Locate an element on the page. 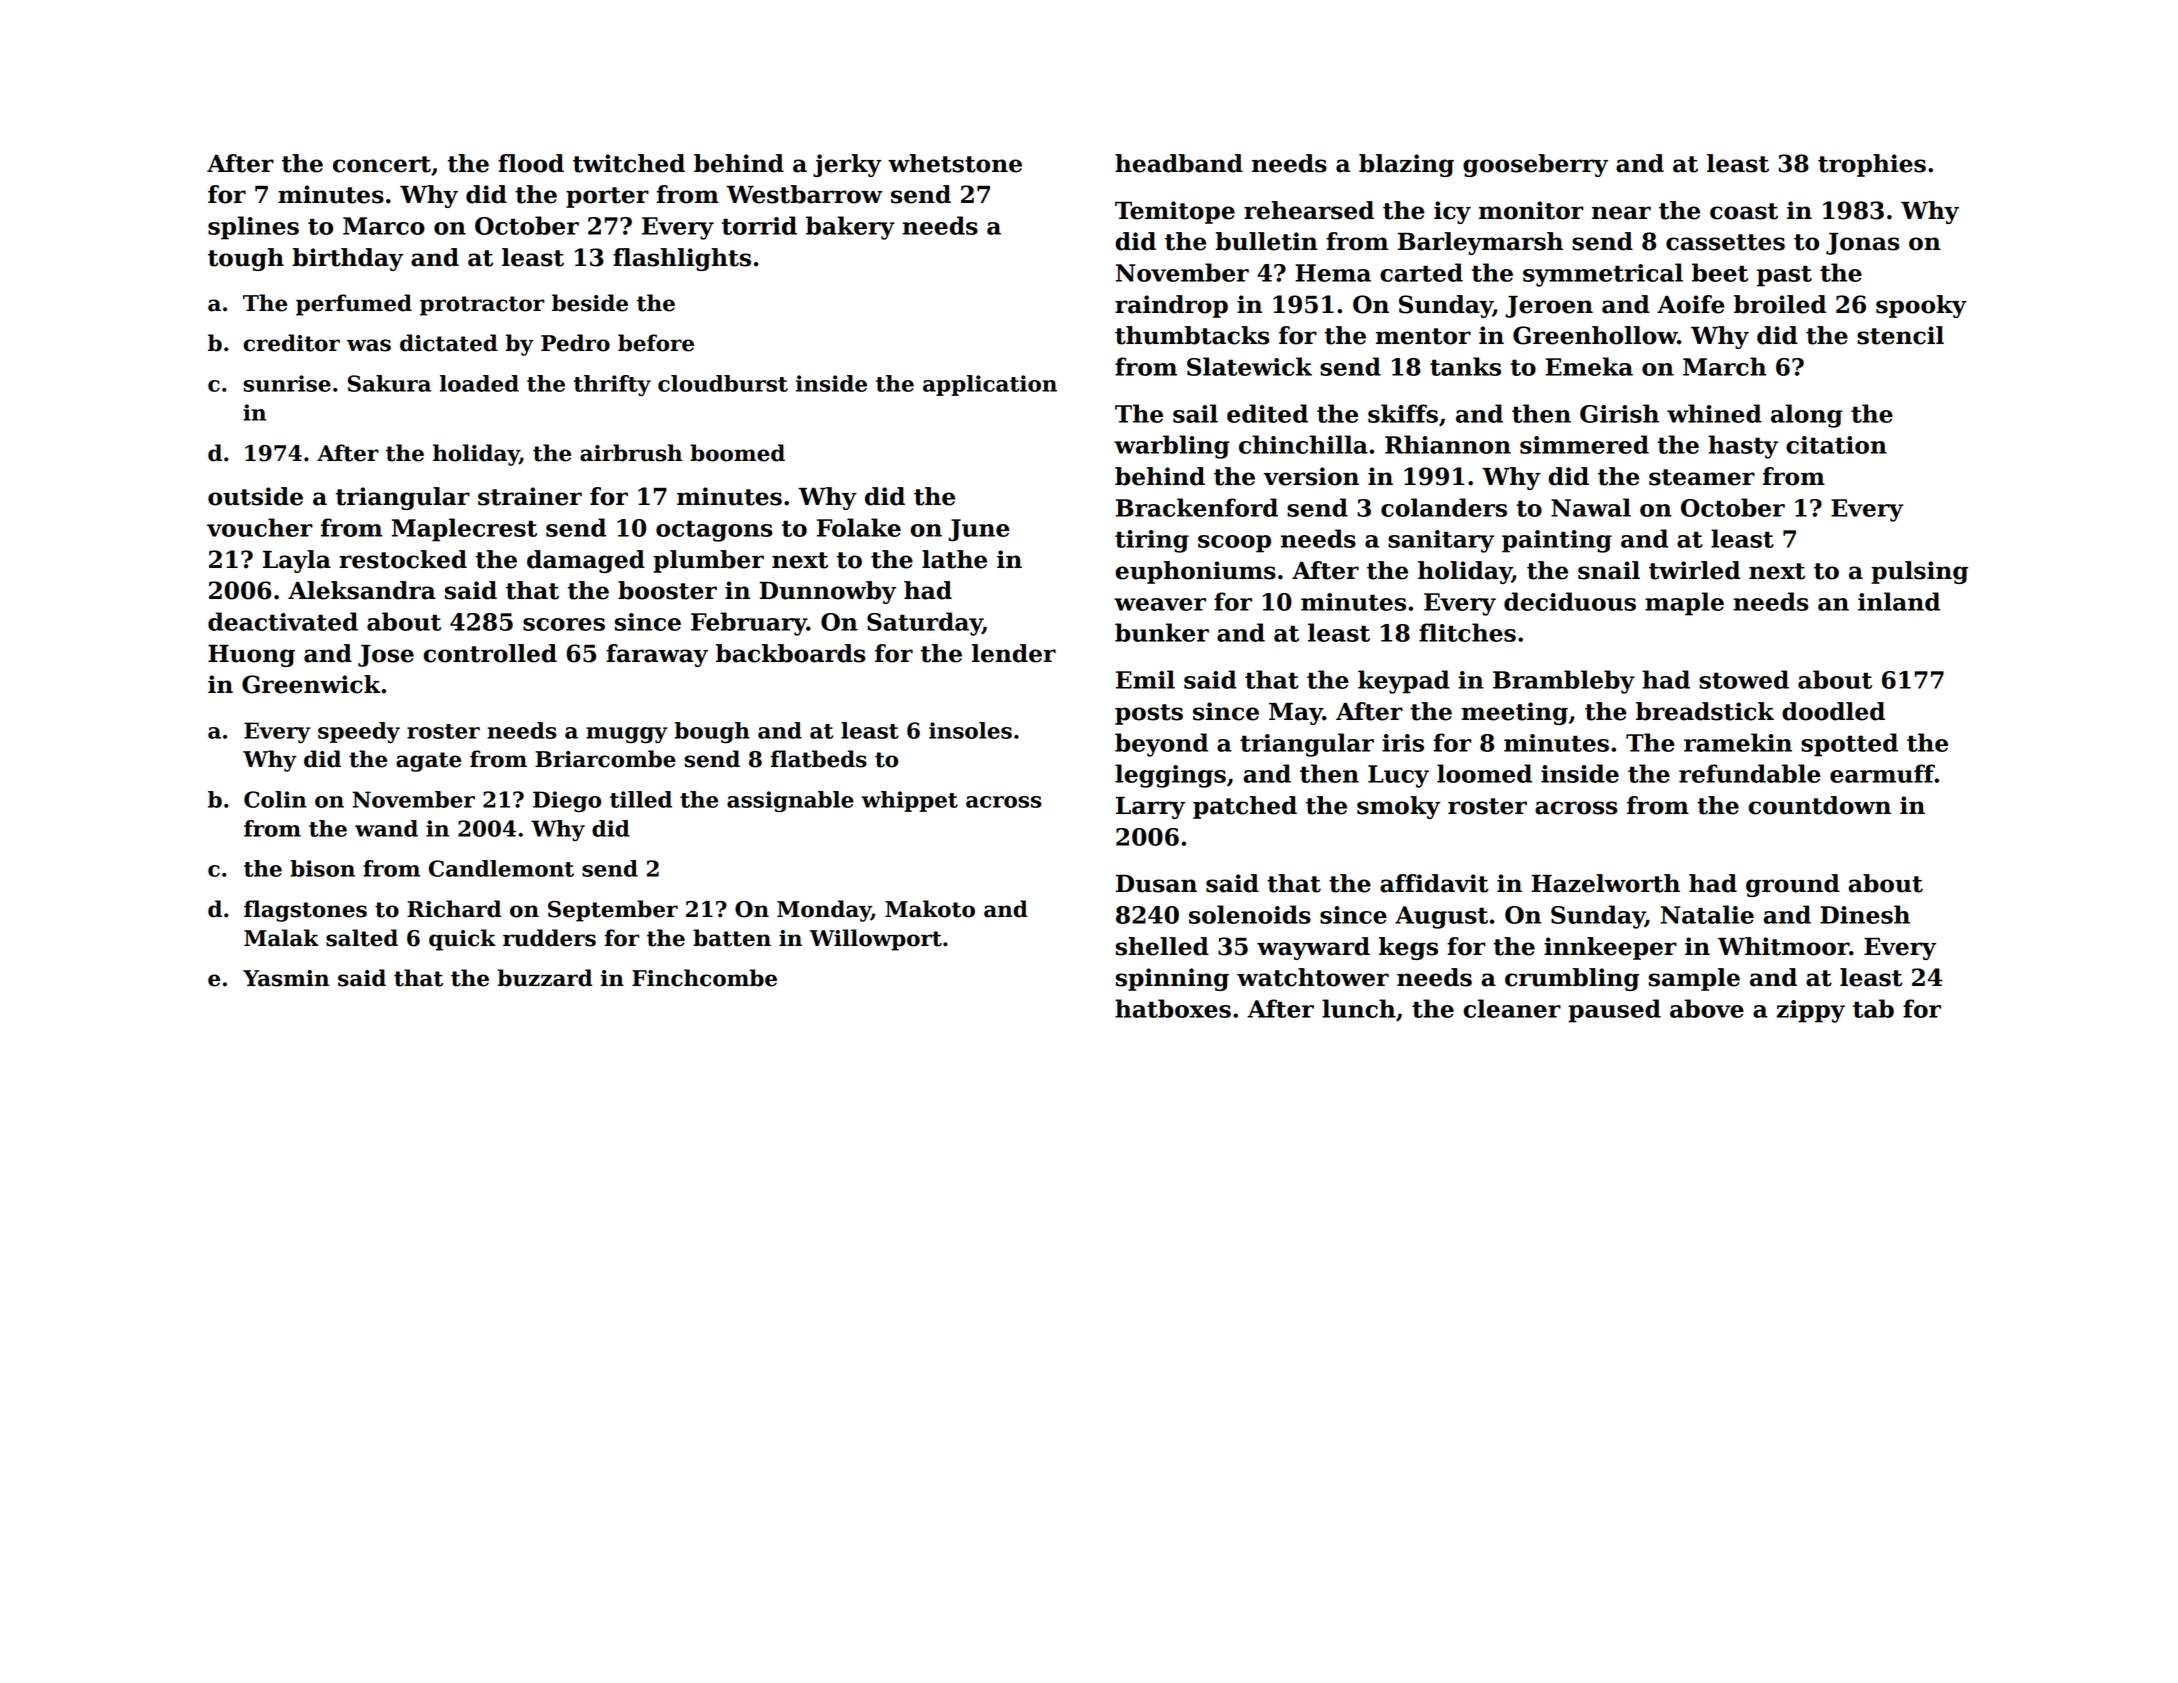 This image has height=1683, width=2178. stencil is located at coordinates (1900, 335).
